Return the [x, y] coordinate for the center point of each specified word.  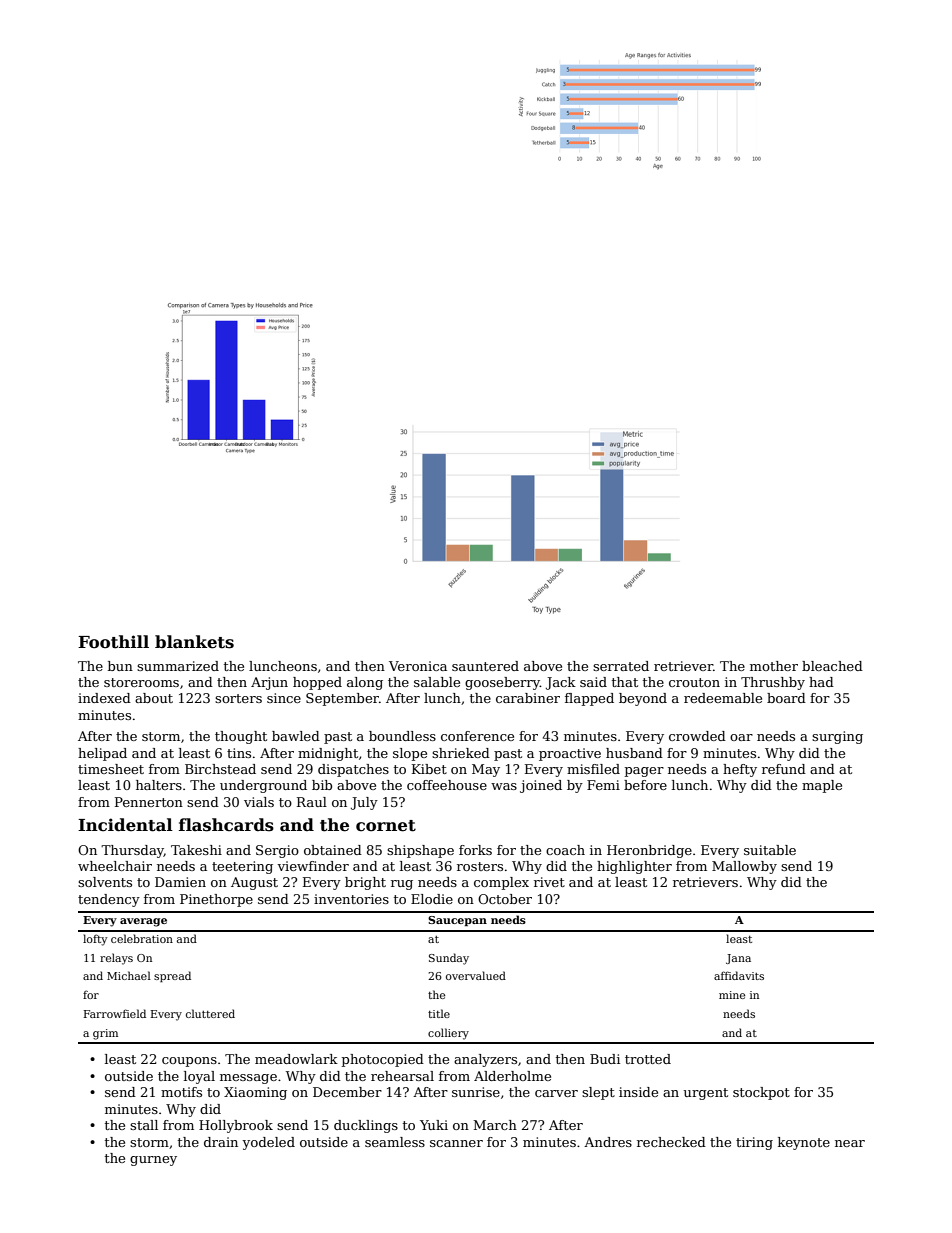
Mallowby [744, 867]
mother [774, 666]
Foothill [113, 642]
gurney [153, 1161]
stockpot [761, 1093]
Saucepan [457, 921]
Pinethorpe [216, 900]
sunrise [476, 1092]
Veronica [418, 666]
